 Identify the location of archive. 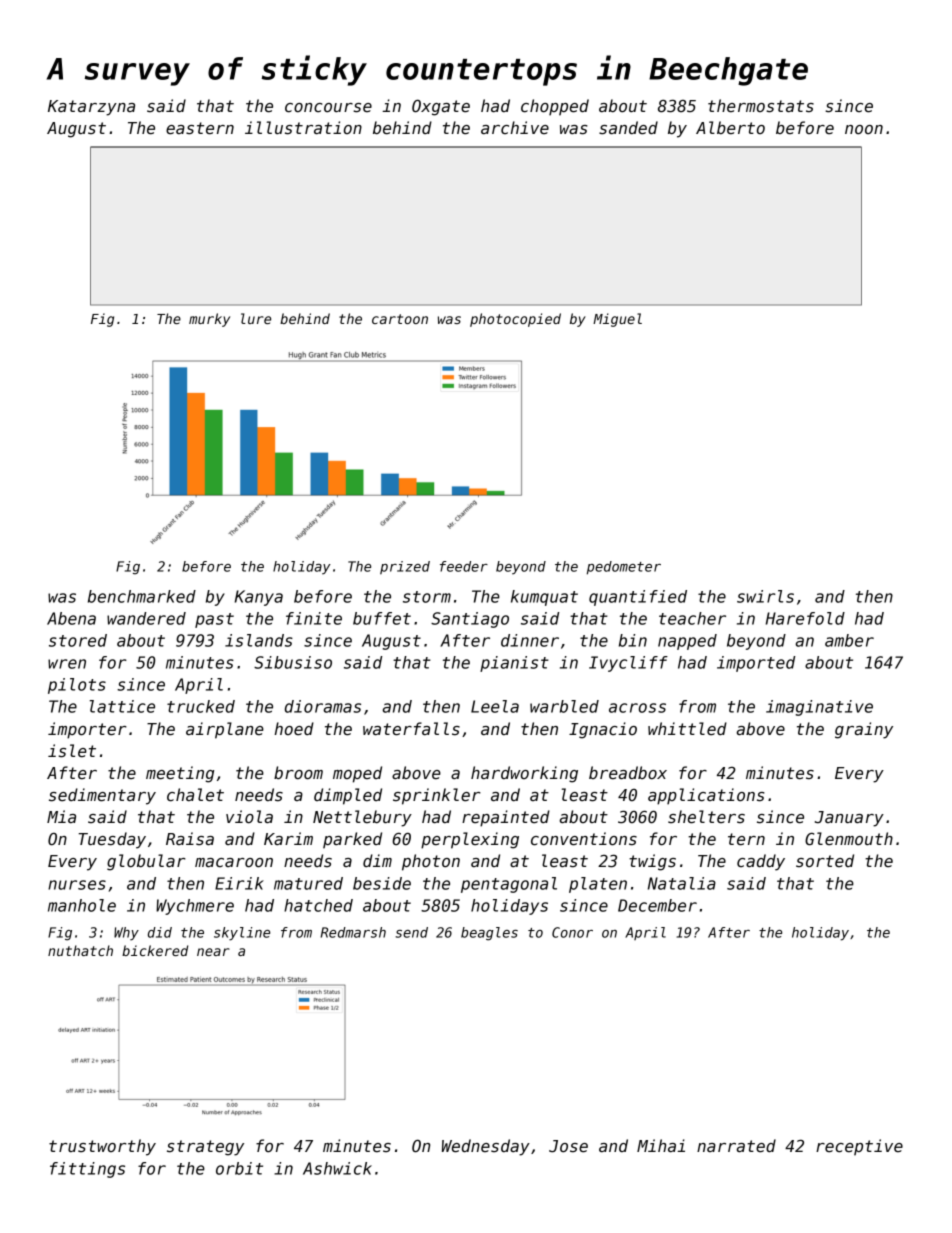
(515, 128).
